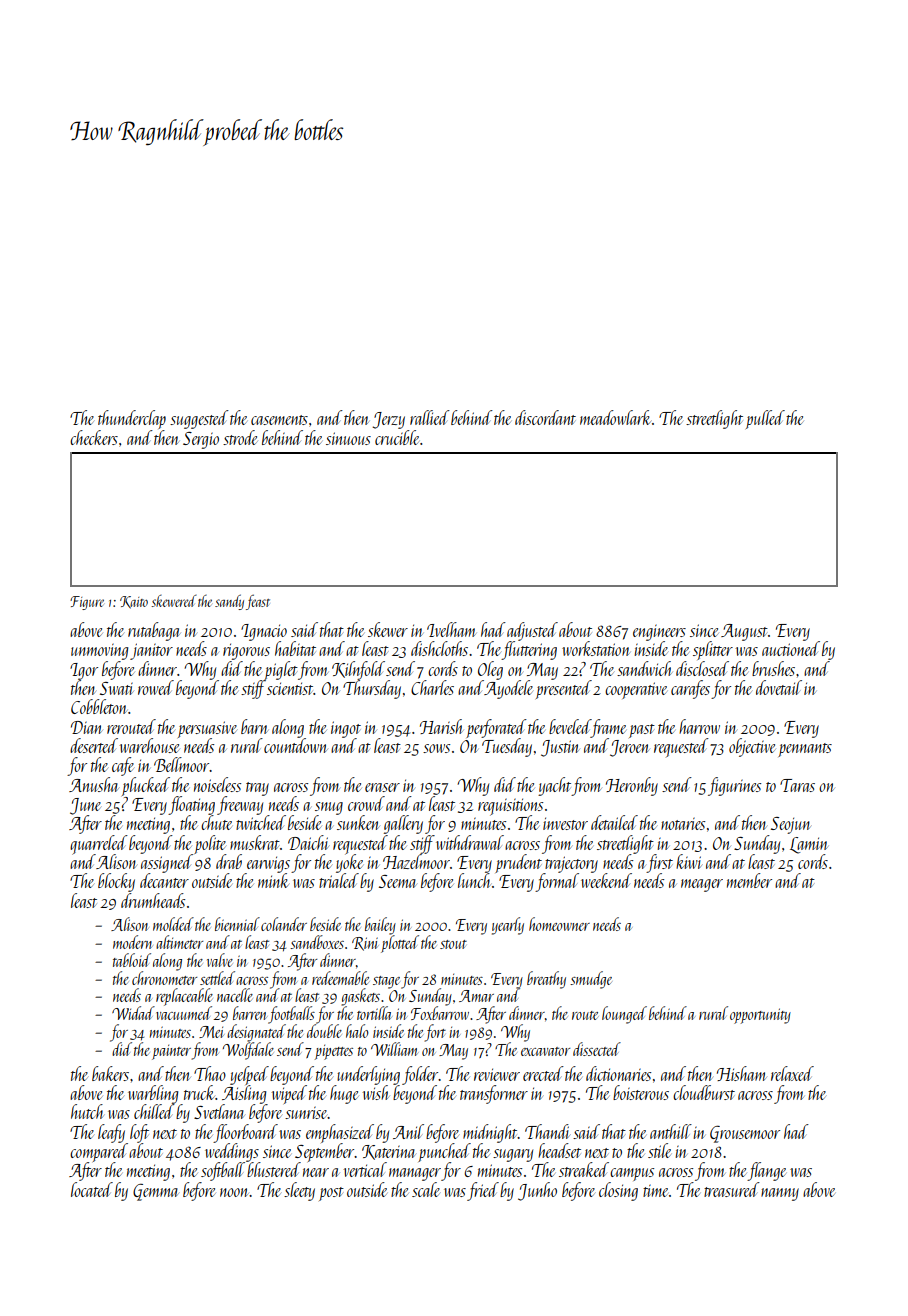  I want to click on crucible, so click(397, 437).
